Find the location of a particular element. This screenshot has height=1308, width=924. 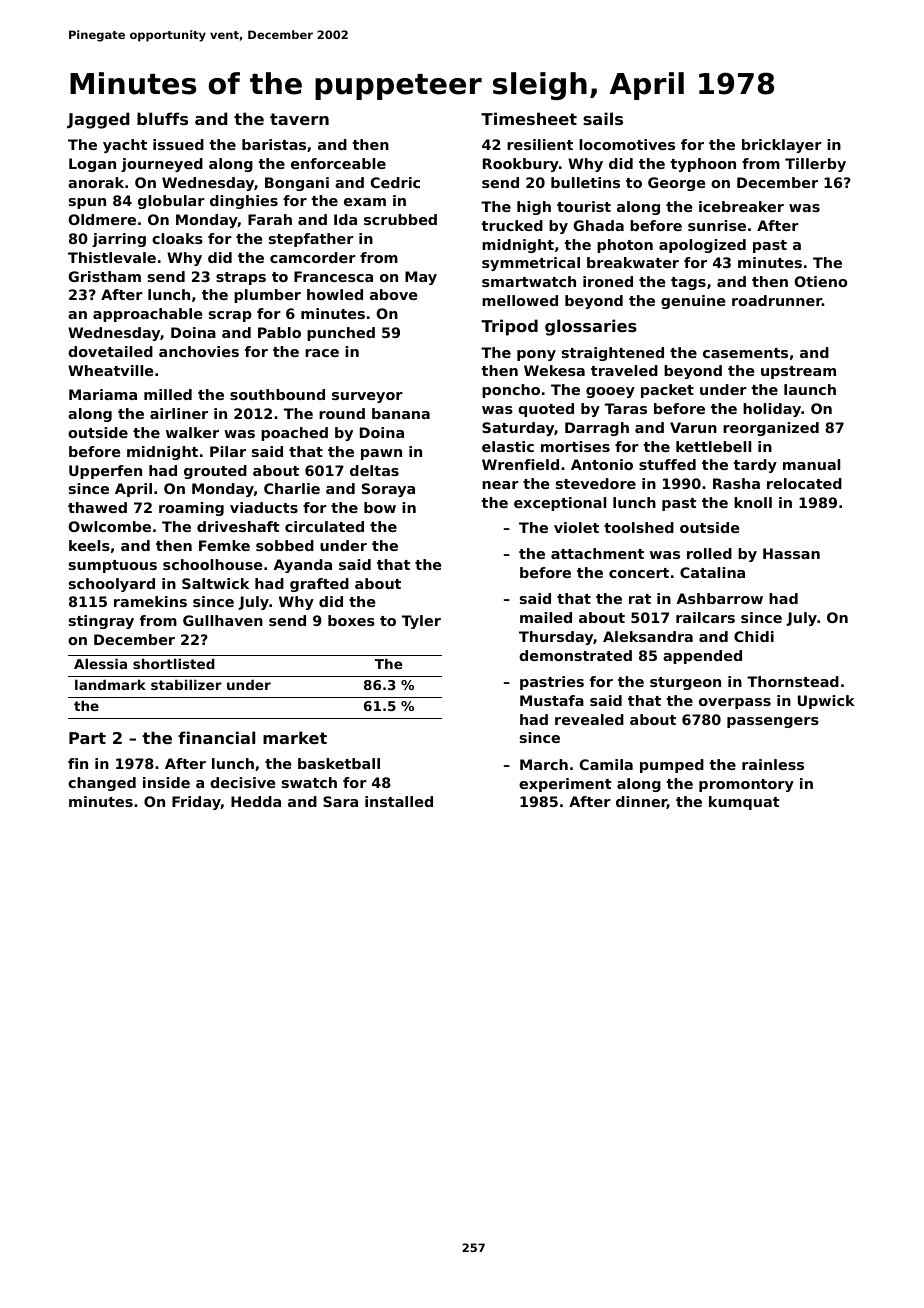

kumquat is located at coordinates (744, 803).
